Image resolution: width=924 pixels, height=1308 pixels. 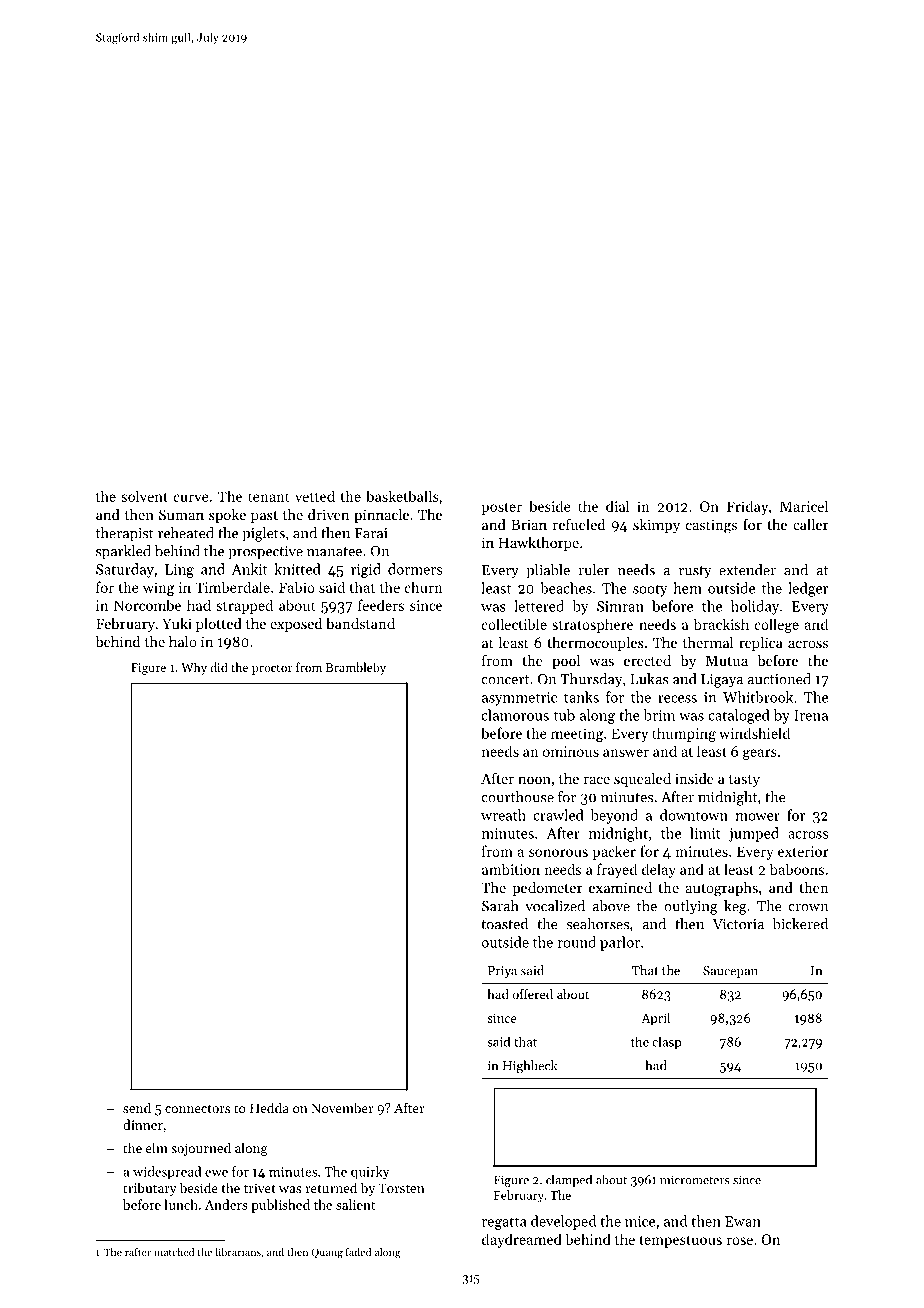 What do you see at coordinates (694, 815) in the image?
I see `downtown` at bounding box center [694, 815].
